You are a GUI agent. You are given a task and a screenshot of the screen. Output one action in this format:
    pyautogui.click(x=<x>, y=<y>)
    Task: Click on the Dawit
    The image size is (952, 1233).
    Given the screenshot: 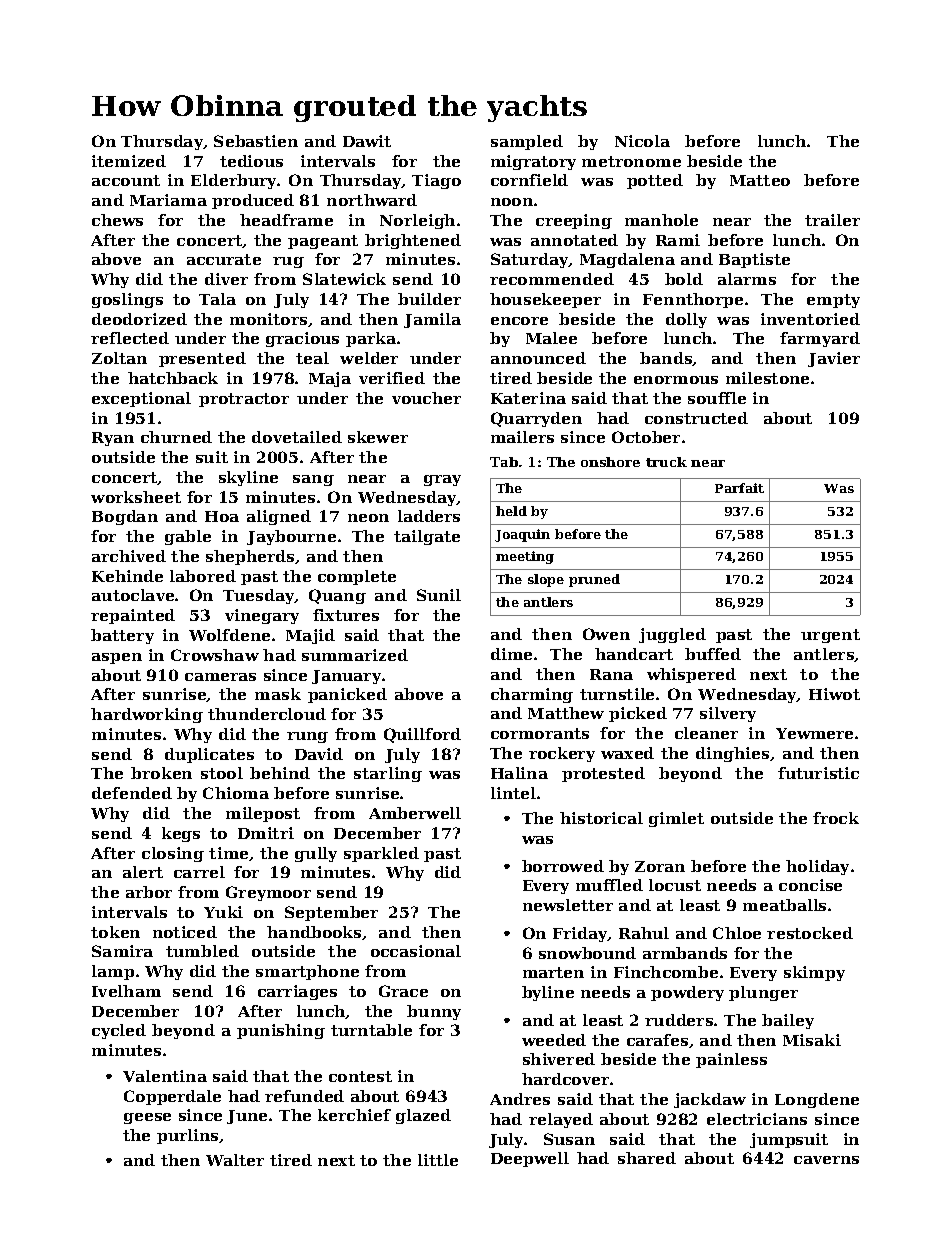 What is the action you would take?
    pyautogui.click(x=367, y=141)
